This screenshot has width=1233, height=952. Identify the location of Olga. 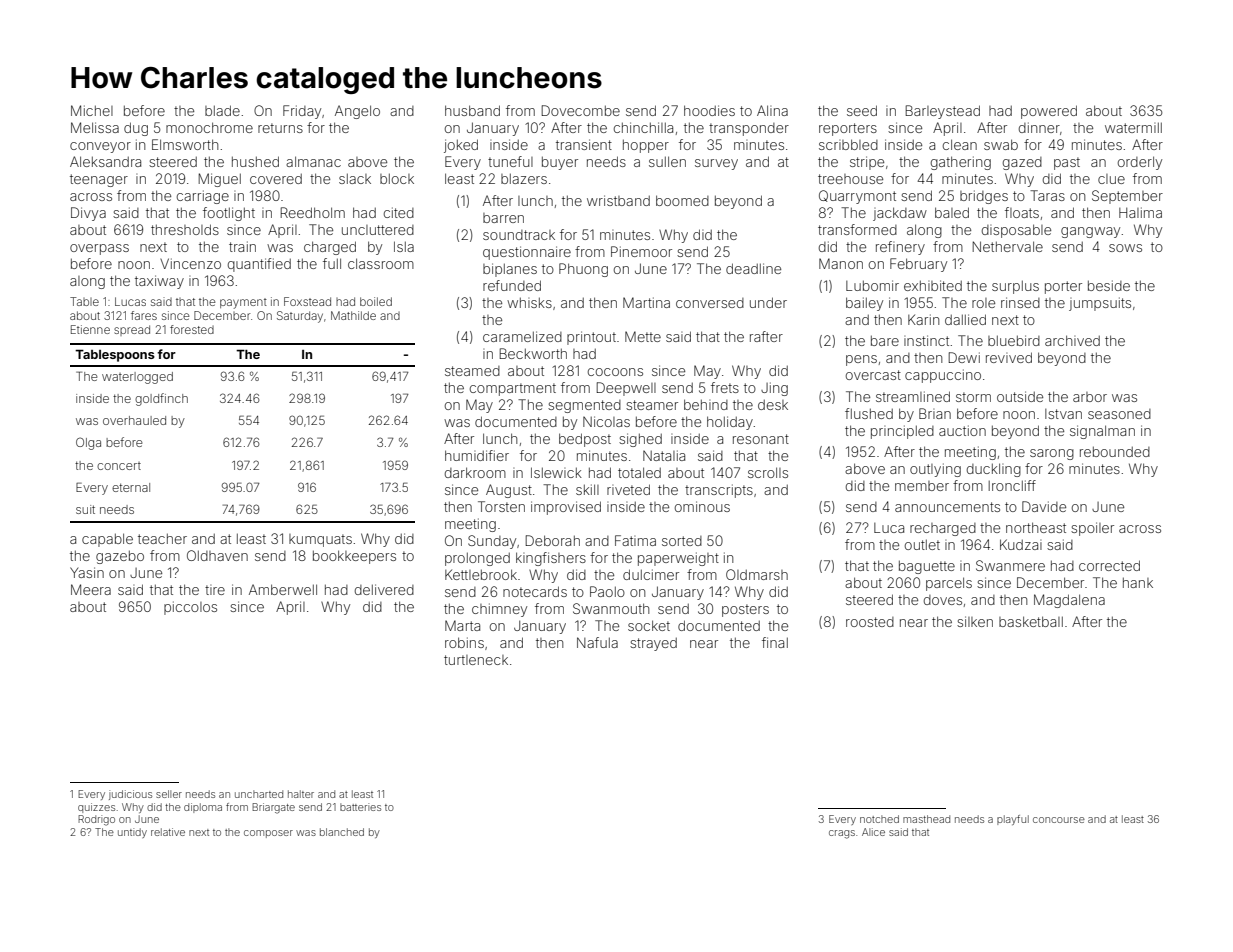
(88, 443).
